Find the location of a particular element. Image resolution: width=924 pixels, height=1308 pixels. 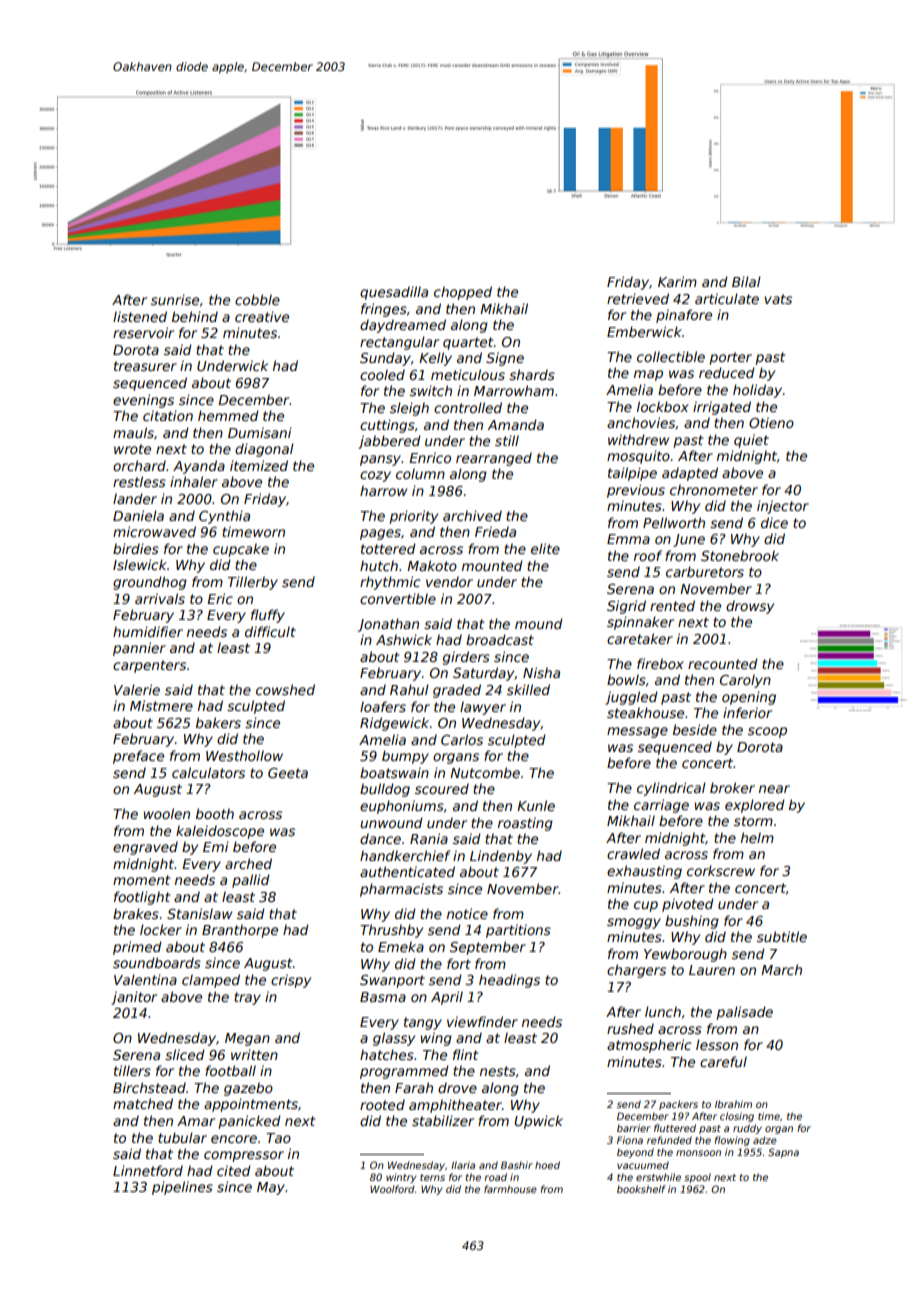

cobble is located at coordinates (257, 299).
